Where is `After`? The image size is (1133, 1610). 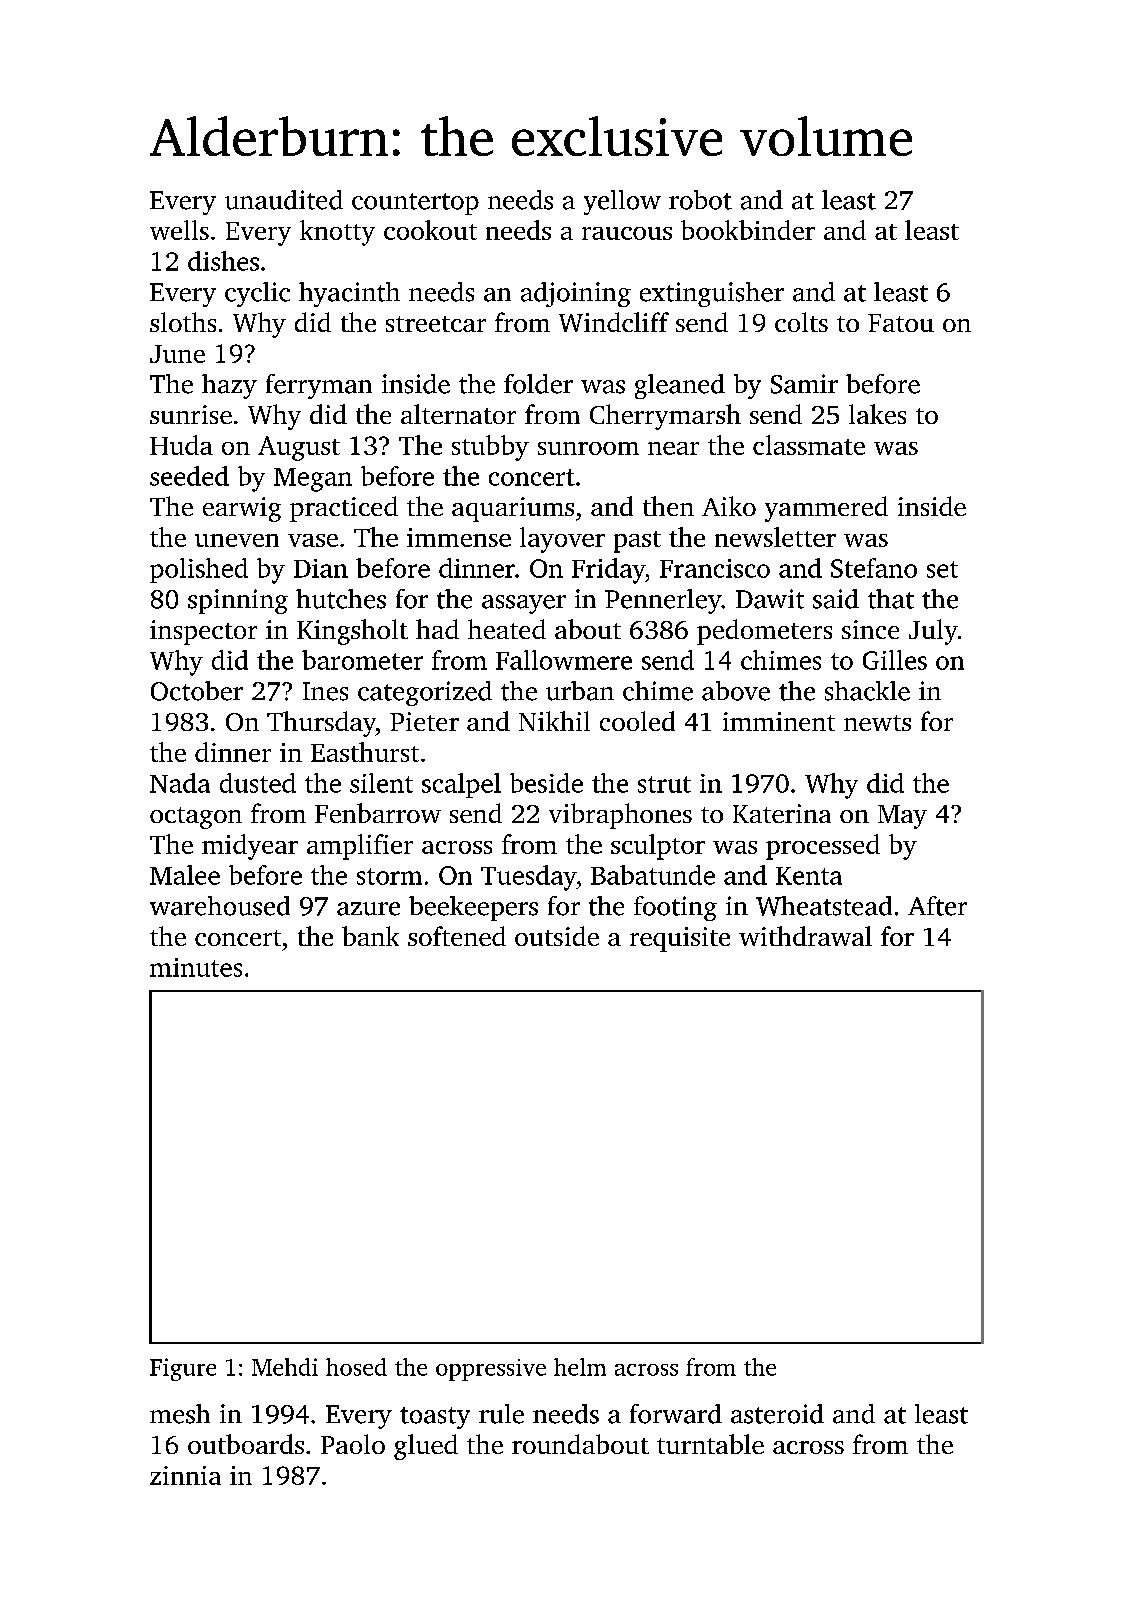 After is located at coordinates (937, 906).
